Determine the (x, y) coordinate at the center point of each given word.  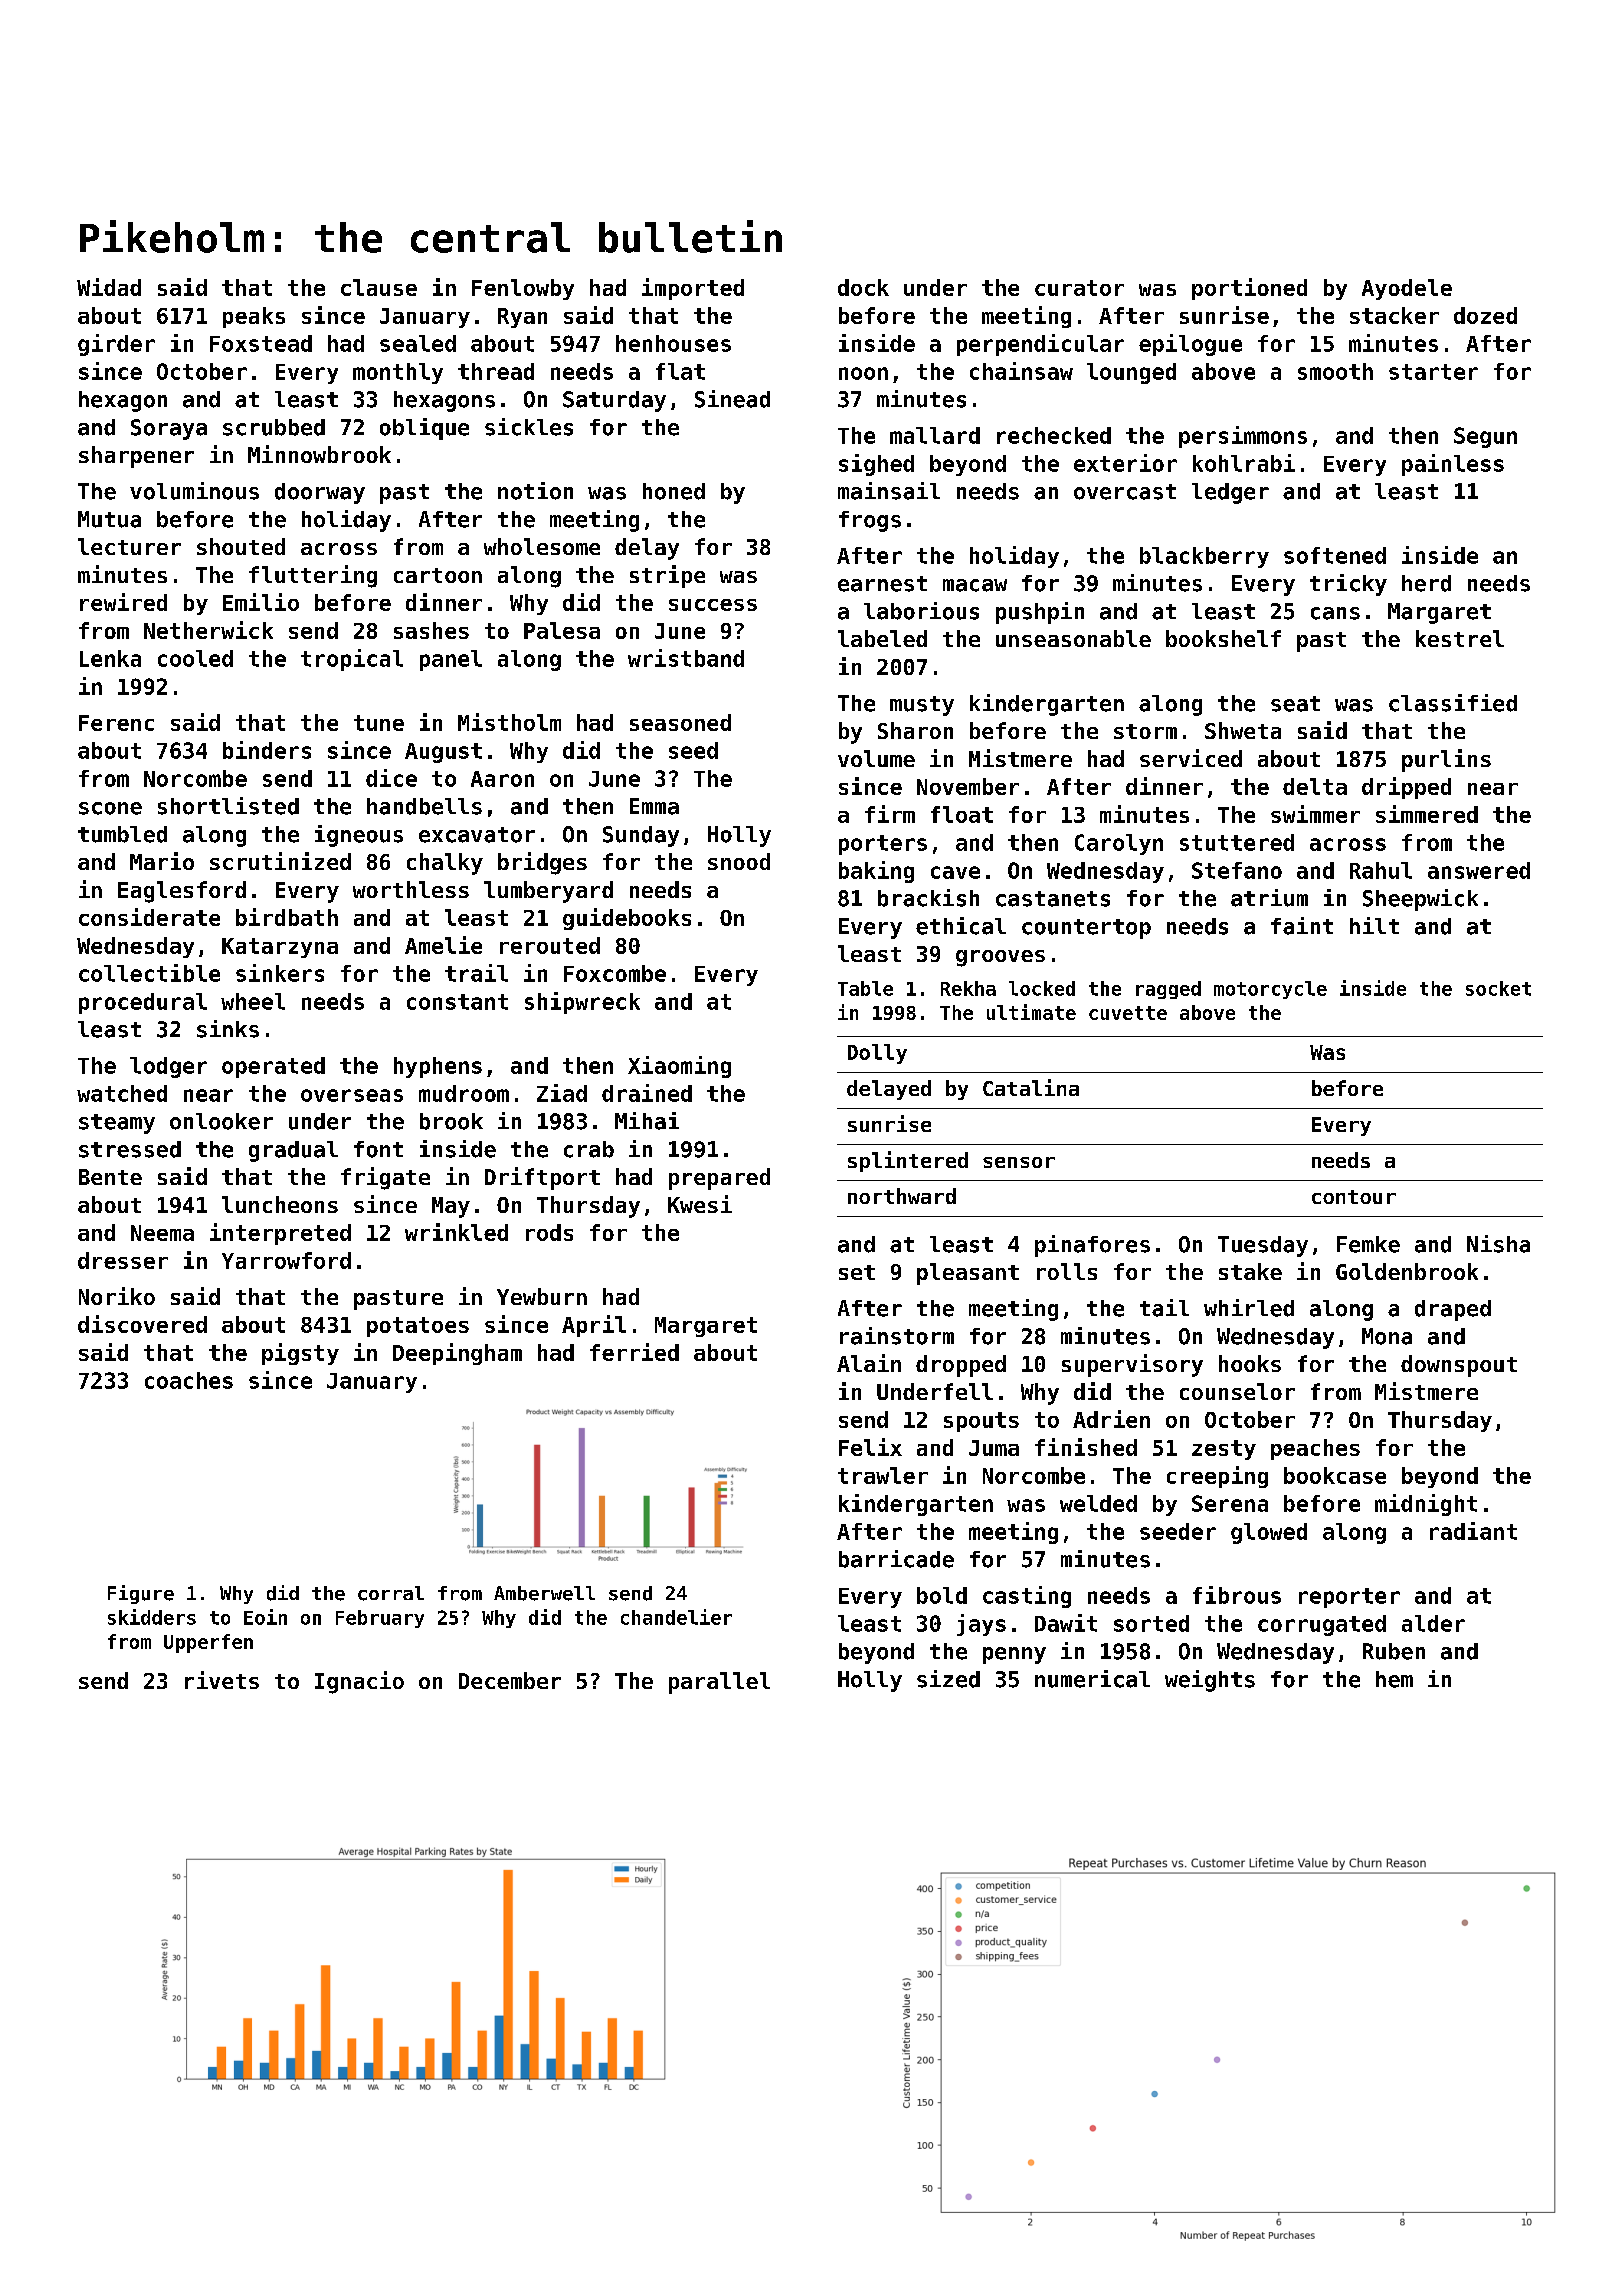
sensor (1019, 1162)
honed (674, 491)
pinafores (1092, 1246)
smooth (1335, 371)
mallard (935, 435)
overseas (352, 1095)
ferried (634, 1352)
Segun (1485, 437)
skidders (152, 1617)
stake (1250, 1271)
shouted (241, 546)
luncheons (280, 1204)
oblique (424, 429)
